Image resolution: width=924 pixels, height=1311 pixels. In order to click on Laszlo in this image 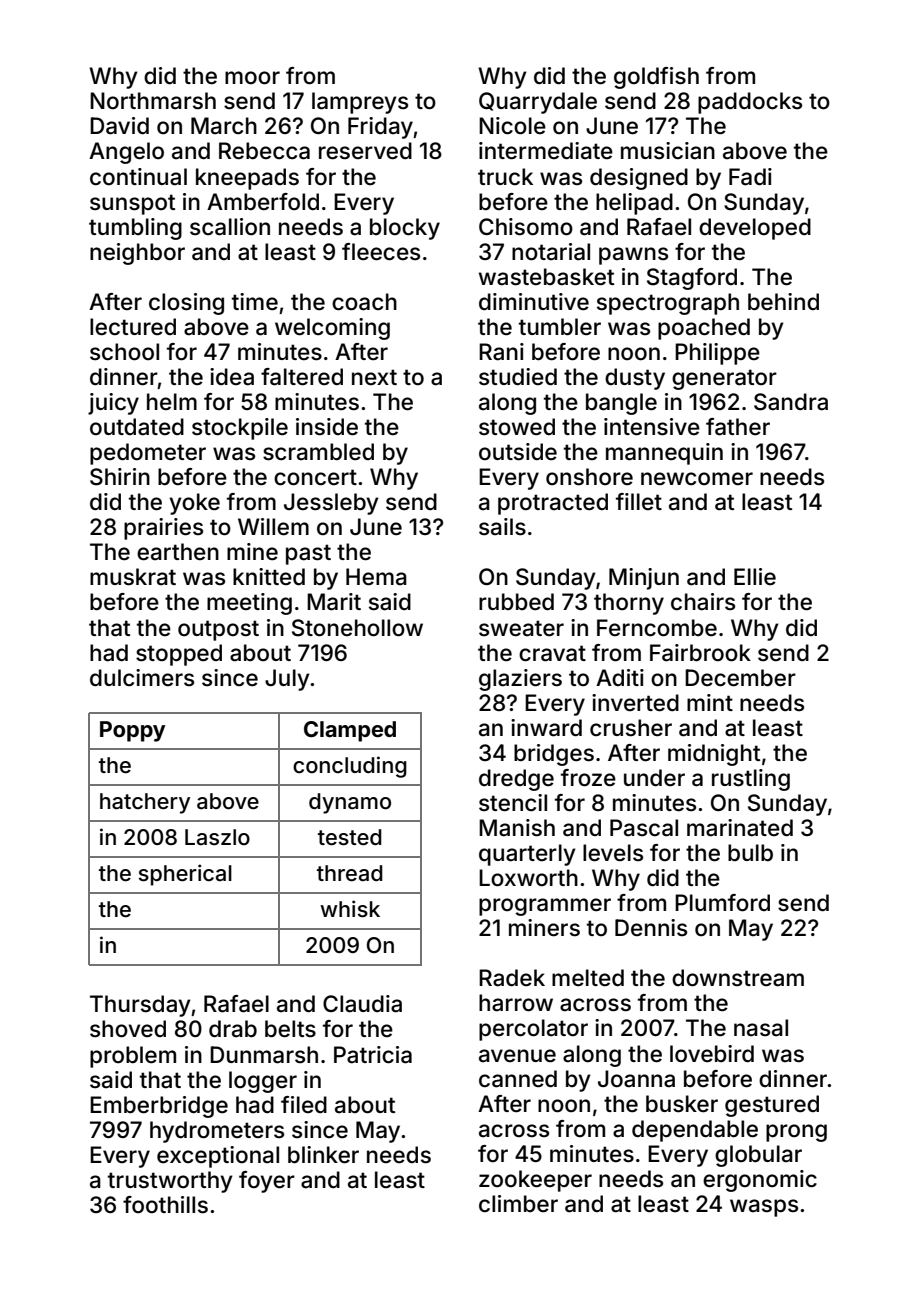, I will do `click(217, 837)`.
